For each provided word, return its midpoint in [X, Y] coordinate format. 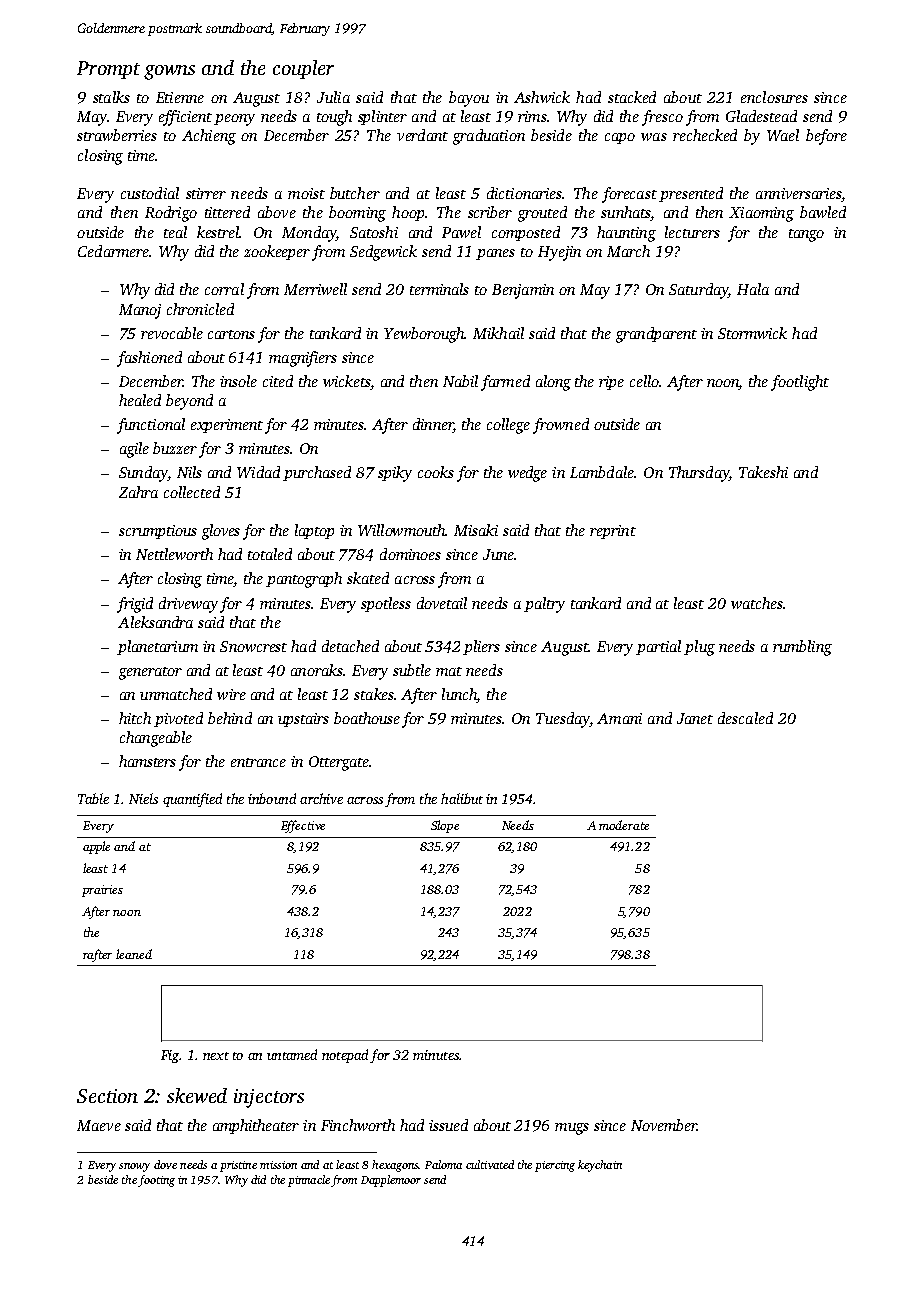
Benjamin [523, 291]
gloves [221, 532]
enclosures [774, 97]
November [664, 1125]
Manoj [140, 311]
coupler [303, 69]
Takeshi [763, 472]
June [498, 554]
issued [448, 1125]
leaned [134, 954]
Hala [753, 289]
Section [107, 1096]
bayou [469, 99]
